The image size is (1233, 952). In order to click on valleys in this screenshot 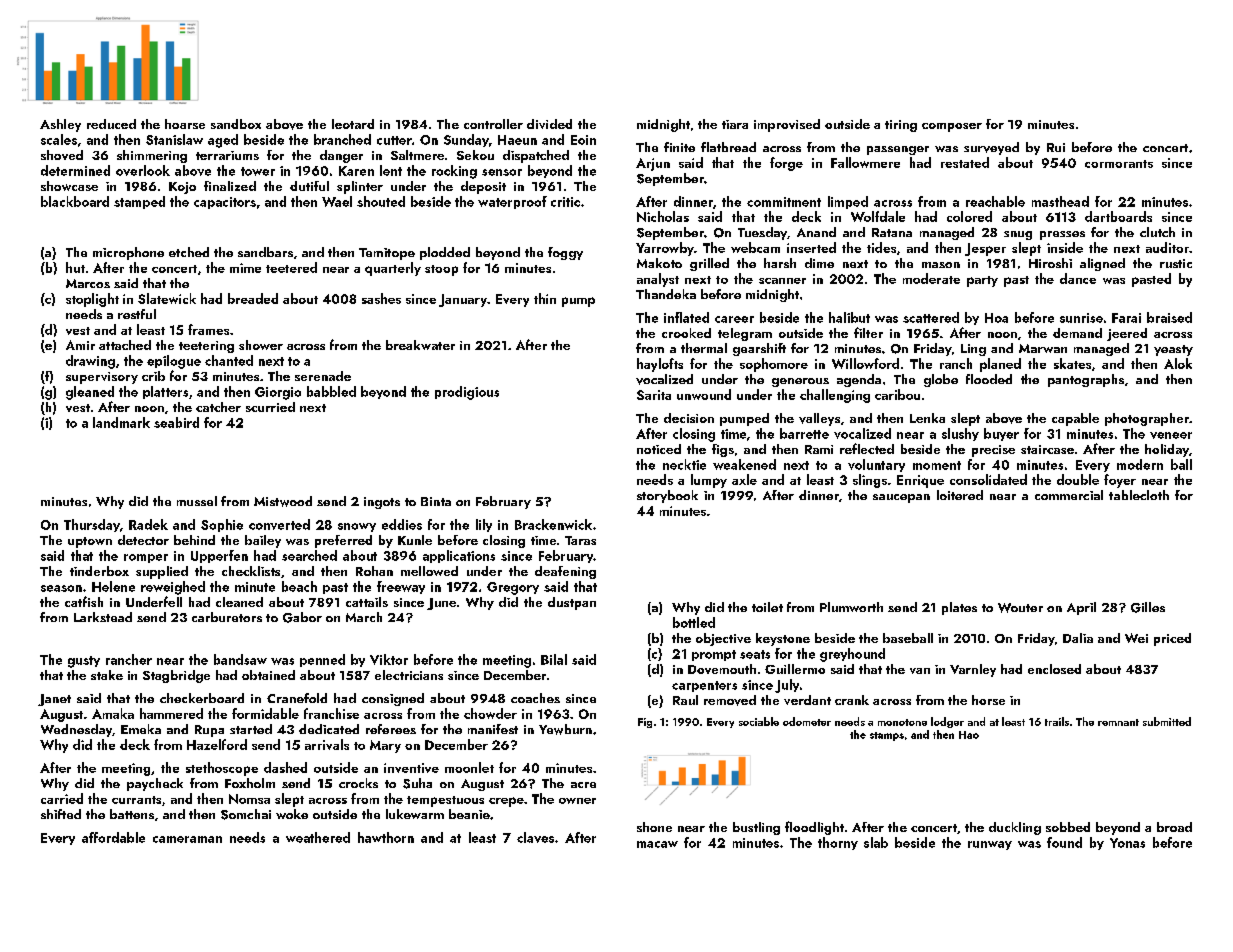, I will do `click(819, 419)`.
